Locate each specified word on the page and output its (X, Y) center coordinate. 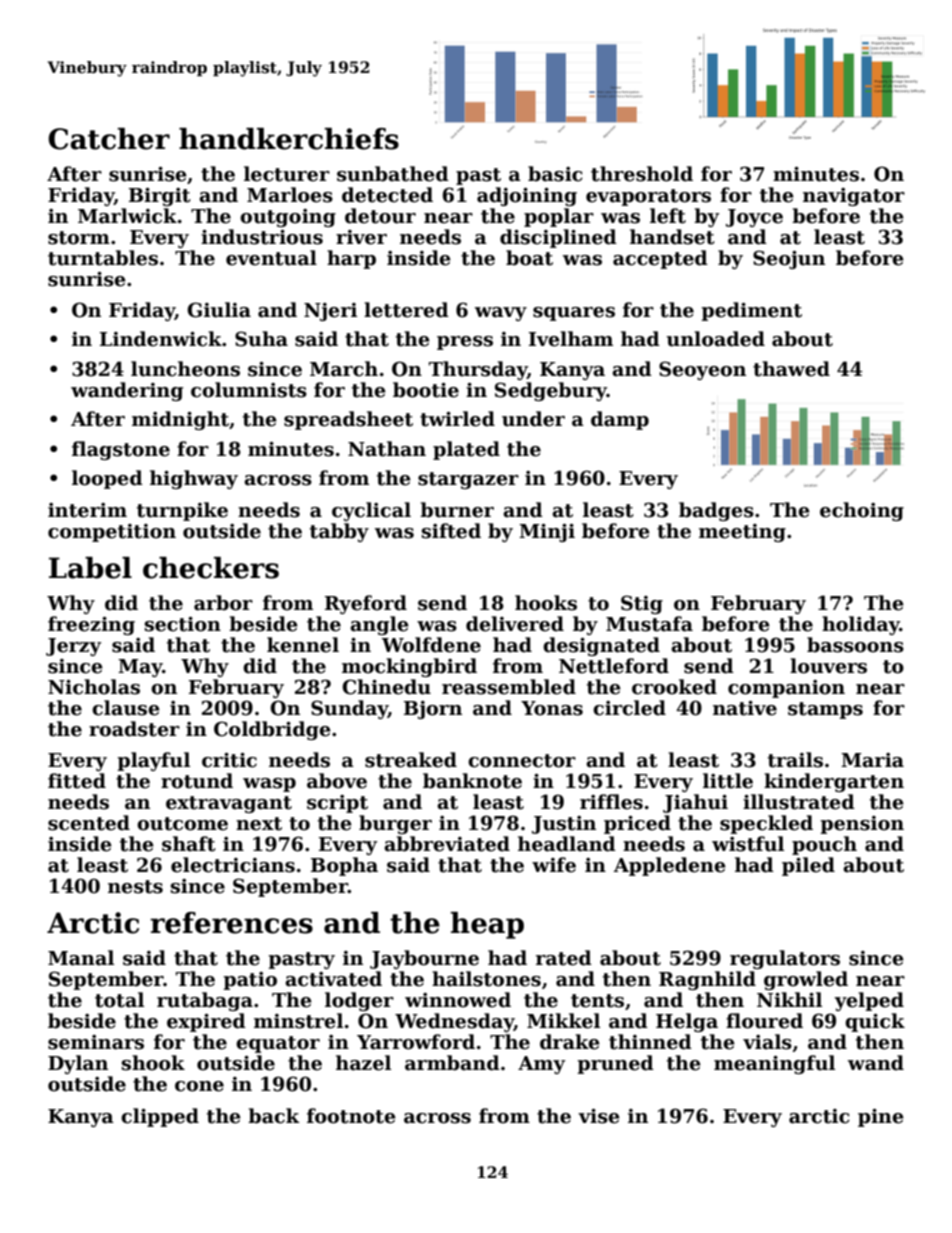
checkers (211, 568)
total (119, 1000)
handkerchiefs (289, 139)
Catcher (109, 139)
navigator (854, 197)
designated (601, 646)
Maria (872, 760)
